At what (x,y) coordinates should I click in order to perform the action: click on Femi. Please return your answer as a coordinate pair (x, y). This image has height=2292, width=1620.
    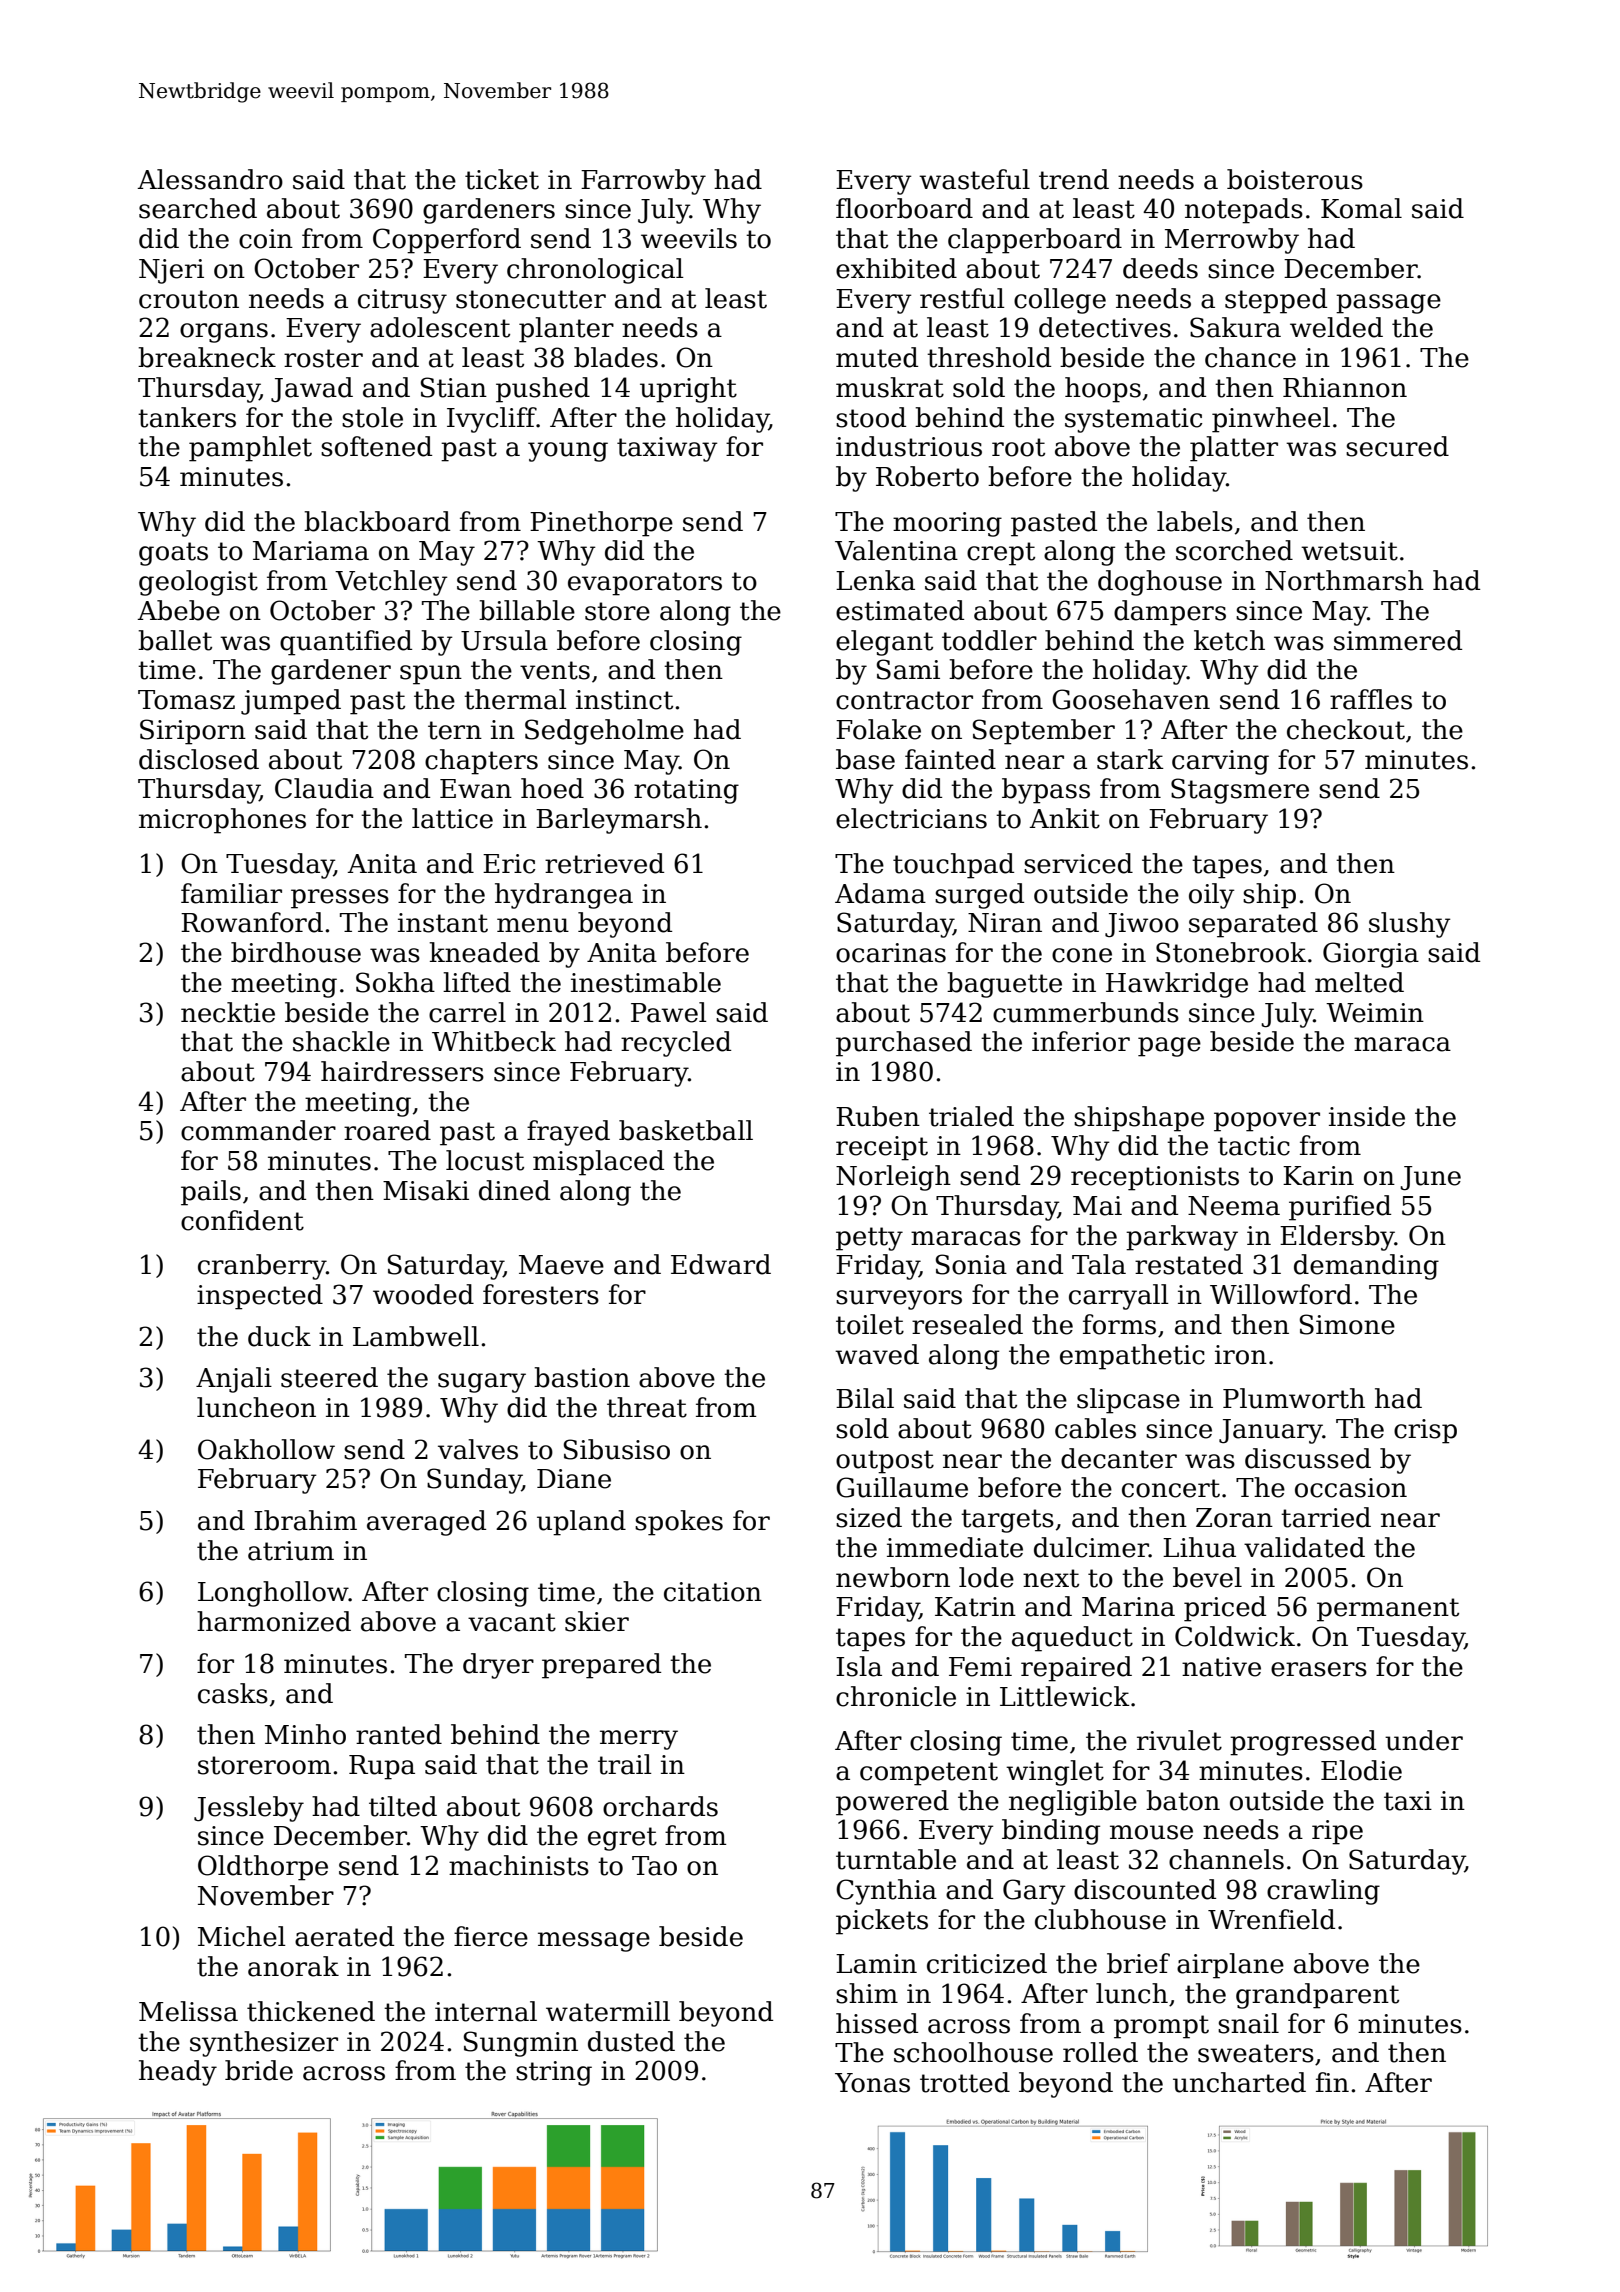
    Looking at the image, I should click on (980, 1667).
